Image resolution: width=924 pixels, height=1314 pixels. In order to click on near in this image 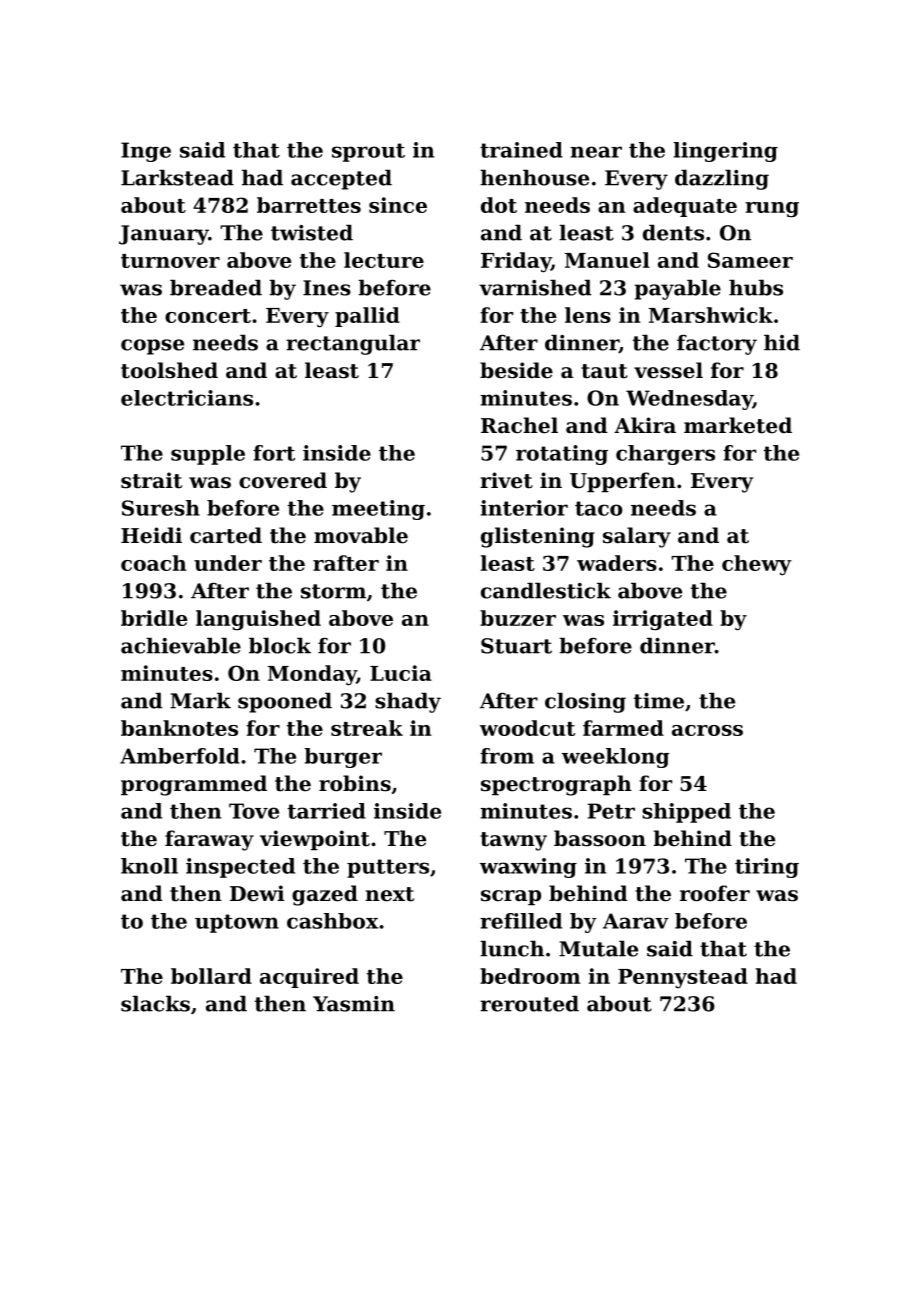, I will do `click(596, 152)`.
